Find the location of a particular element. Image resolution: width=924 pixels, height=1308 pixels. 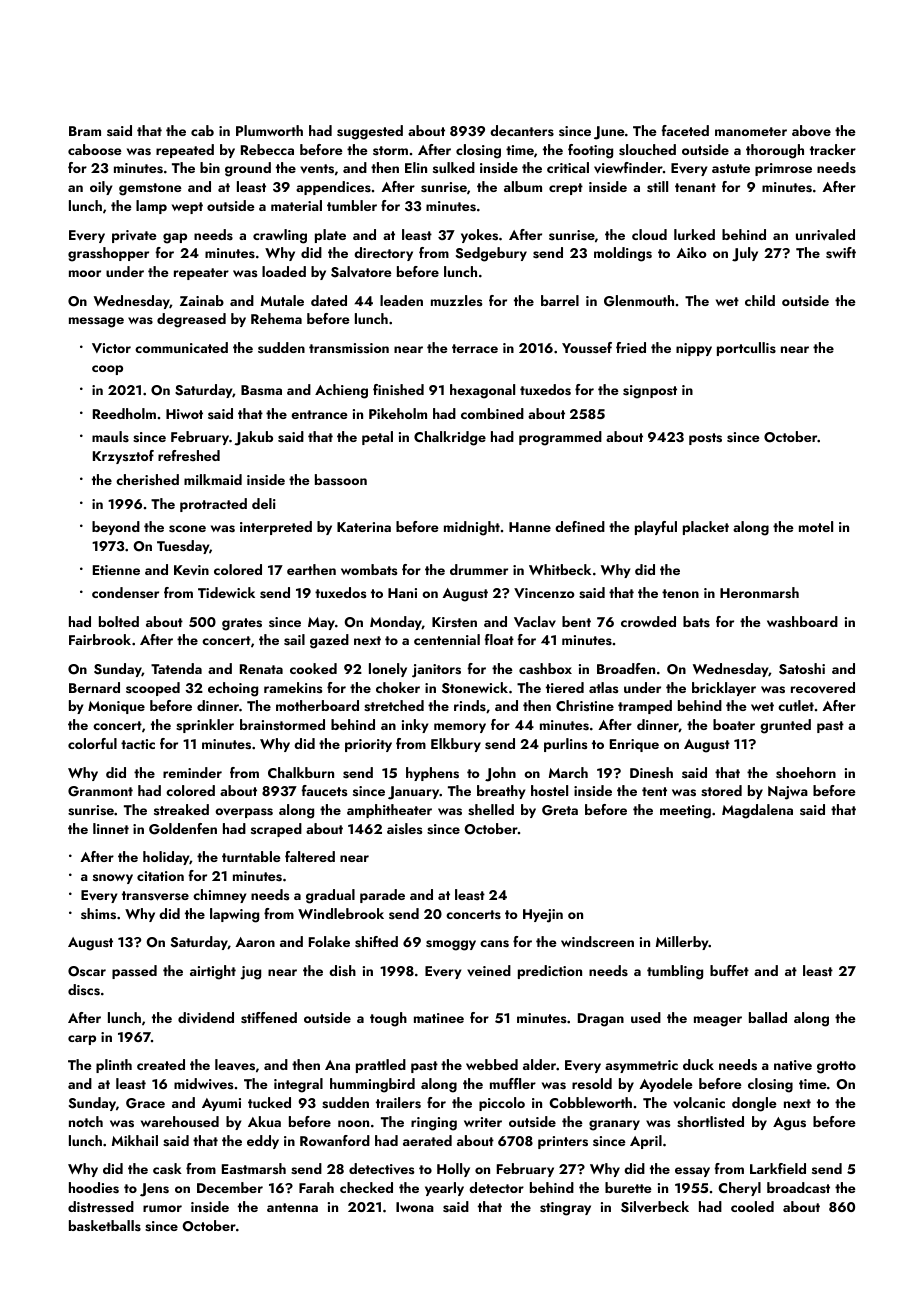

Plumworth is located at coordinates (269, 130).
